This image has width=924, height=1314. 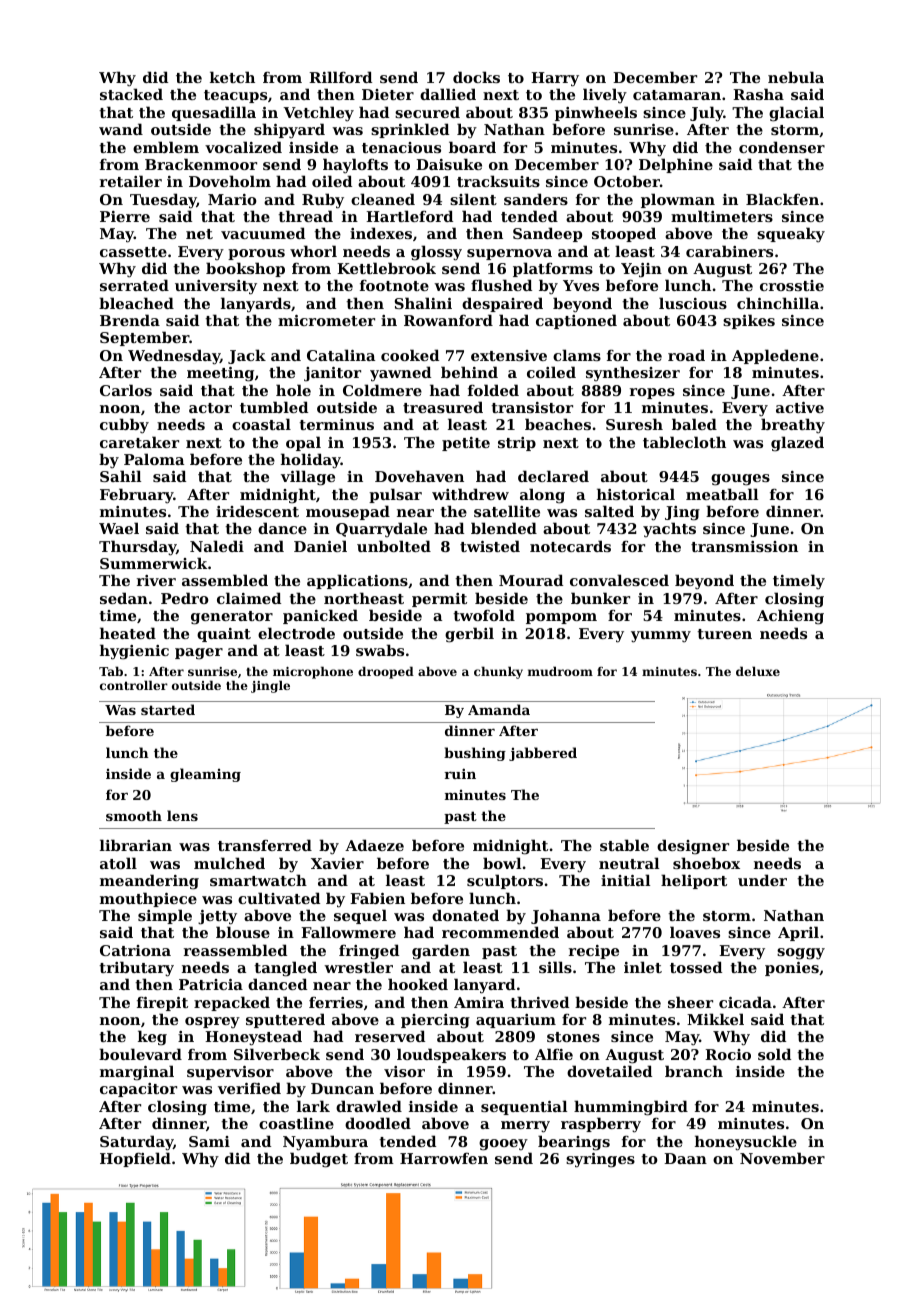 What do you see at coordinates (232, 77) in the image?
I see `ketch` at bounding box center [232, 77].
